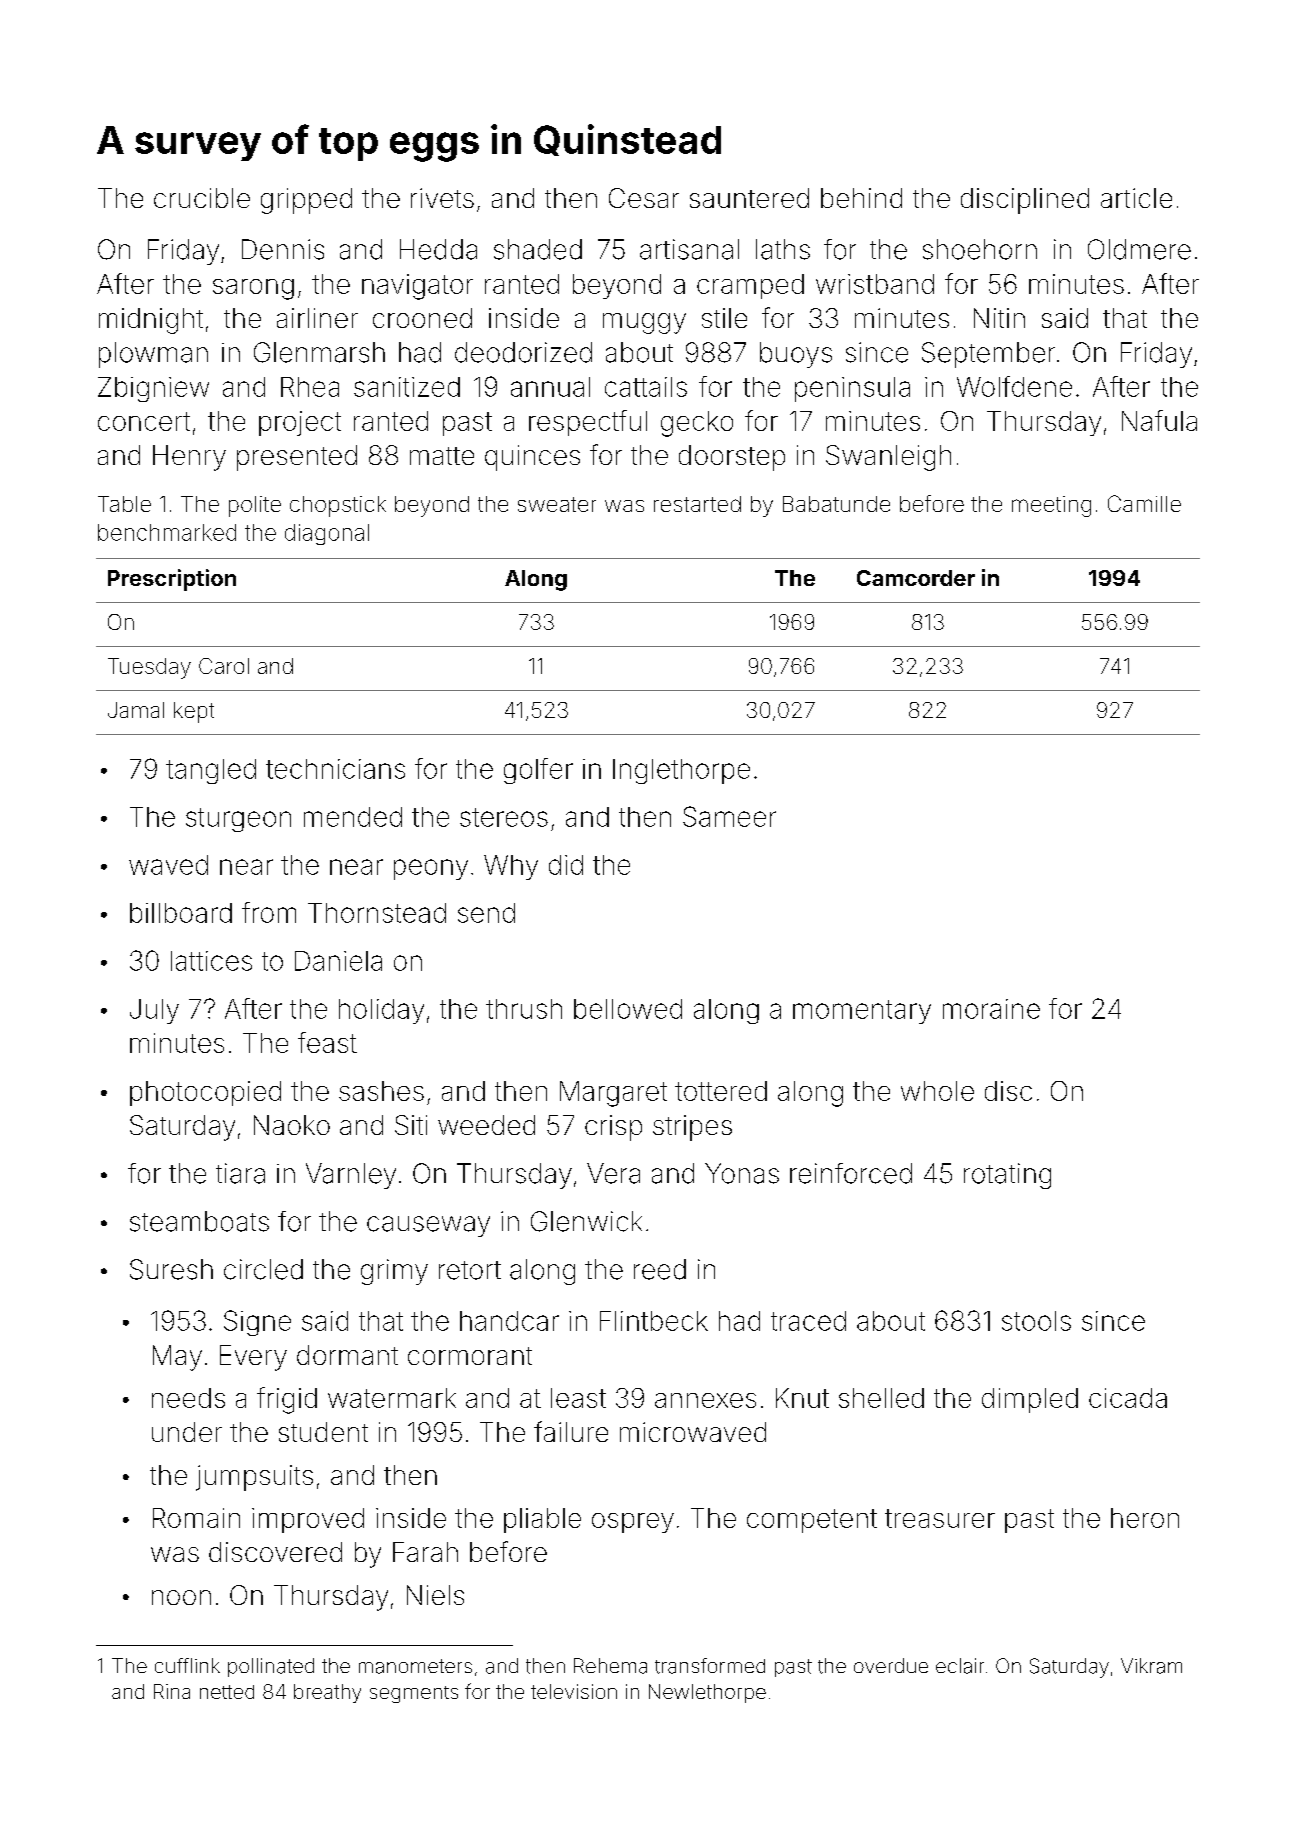 This screenshot has height=1833, width=1296. Describe the element at coordinates (381, 1091) in the screenshot. I see `sashes` at that location.
